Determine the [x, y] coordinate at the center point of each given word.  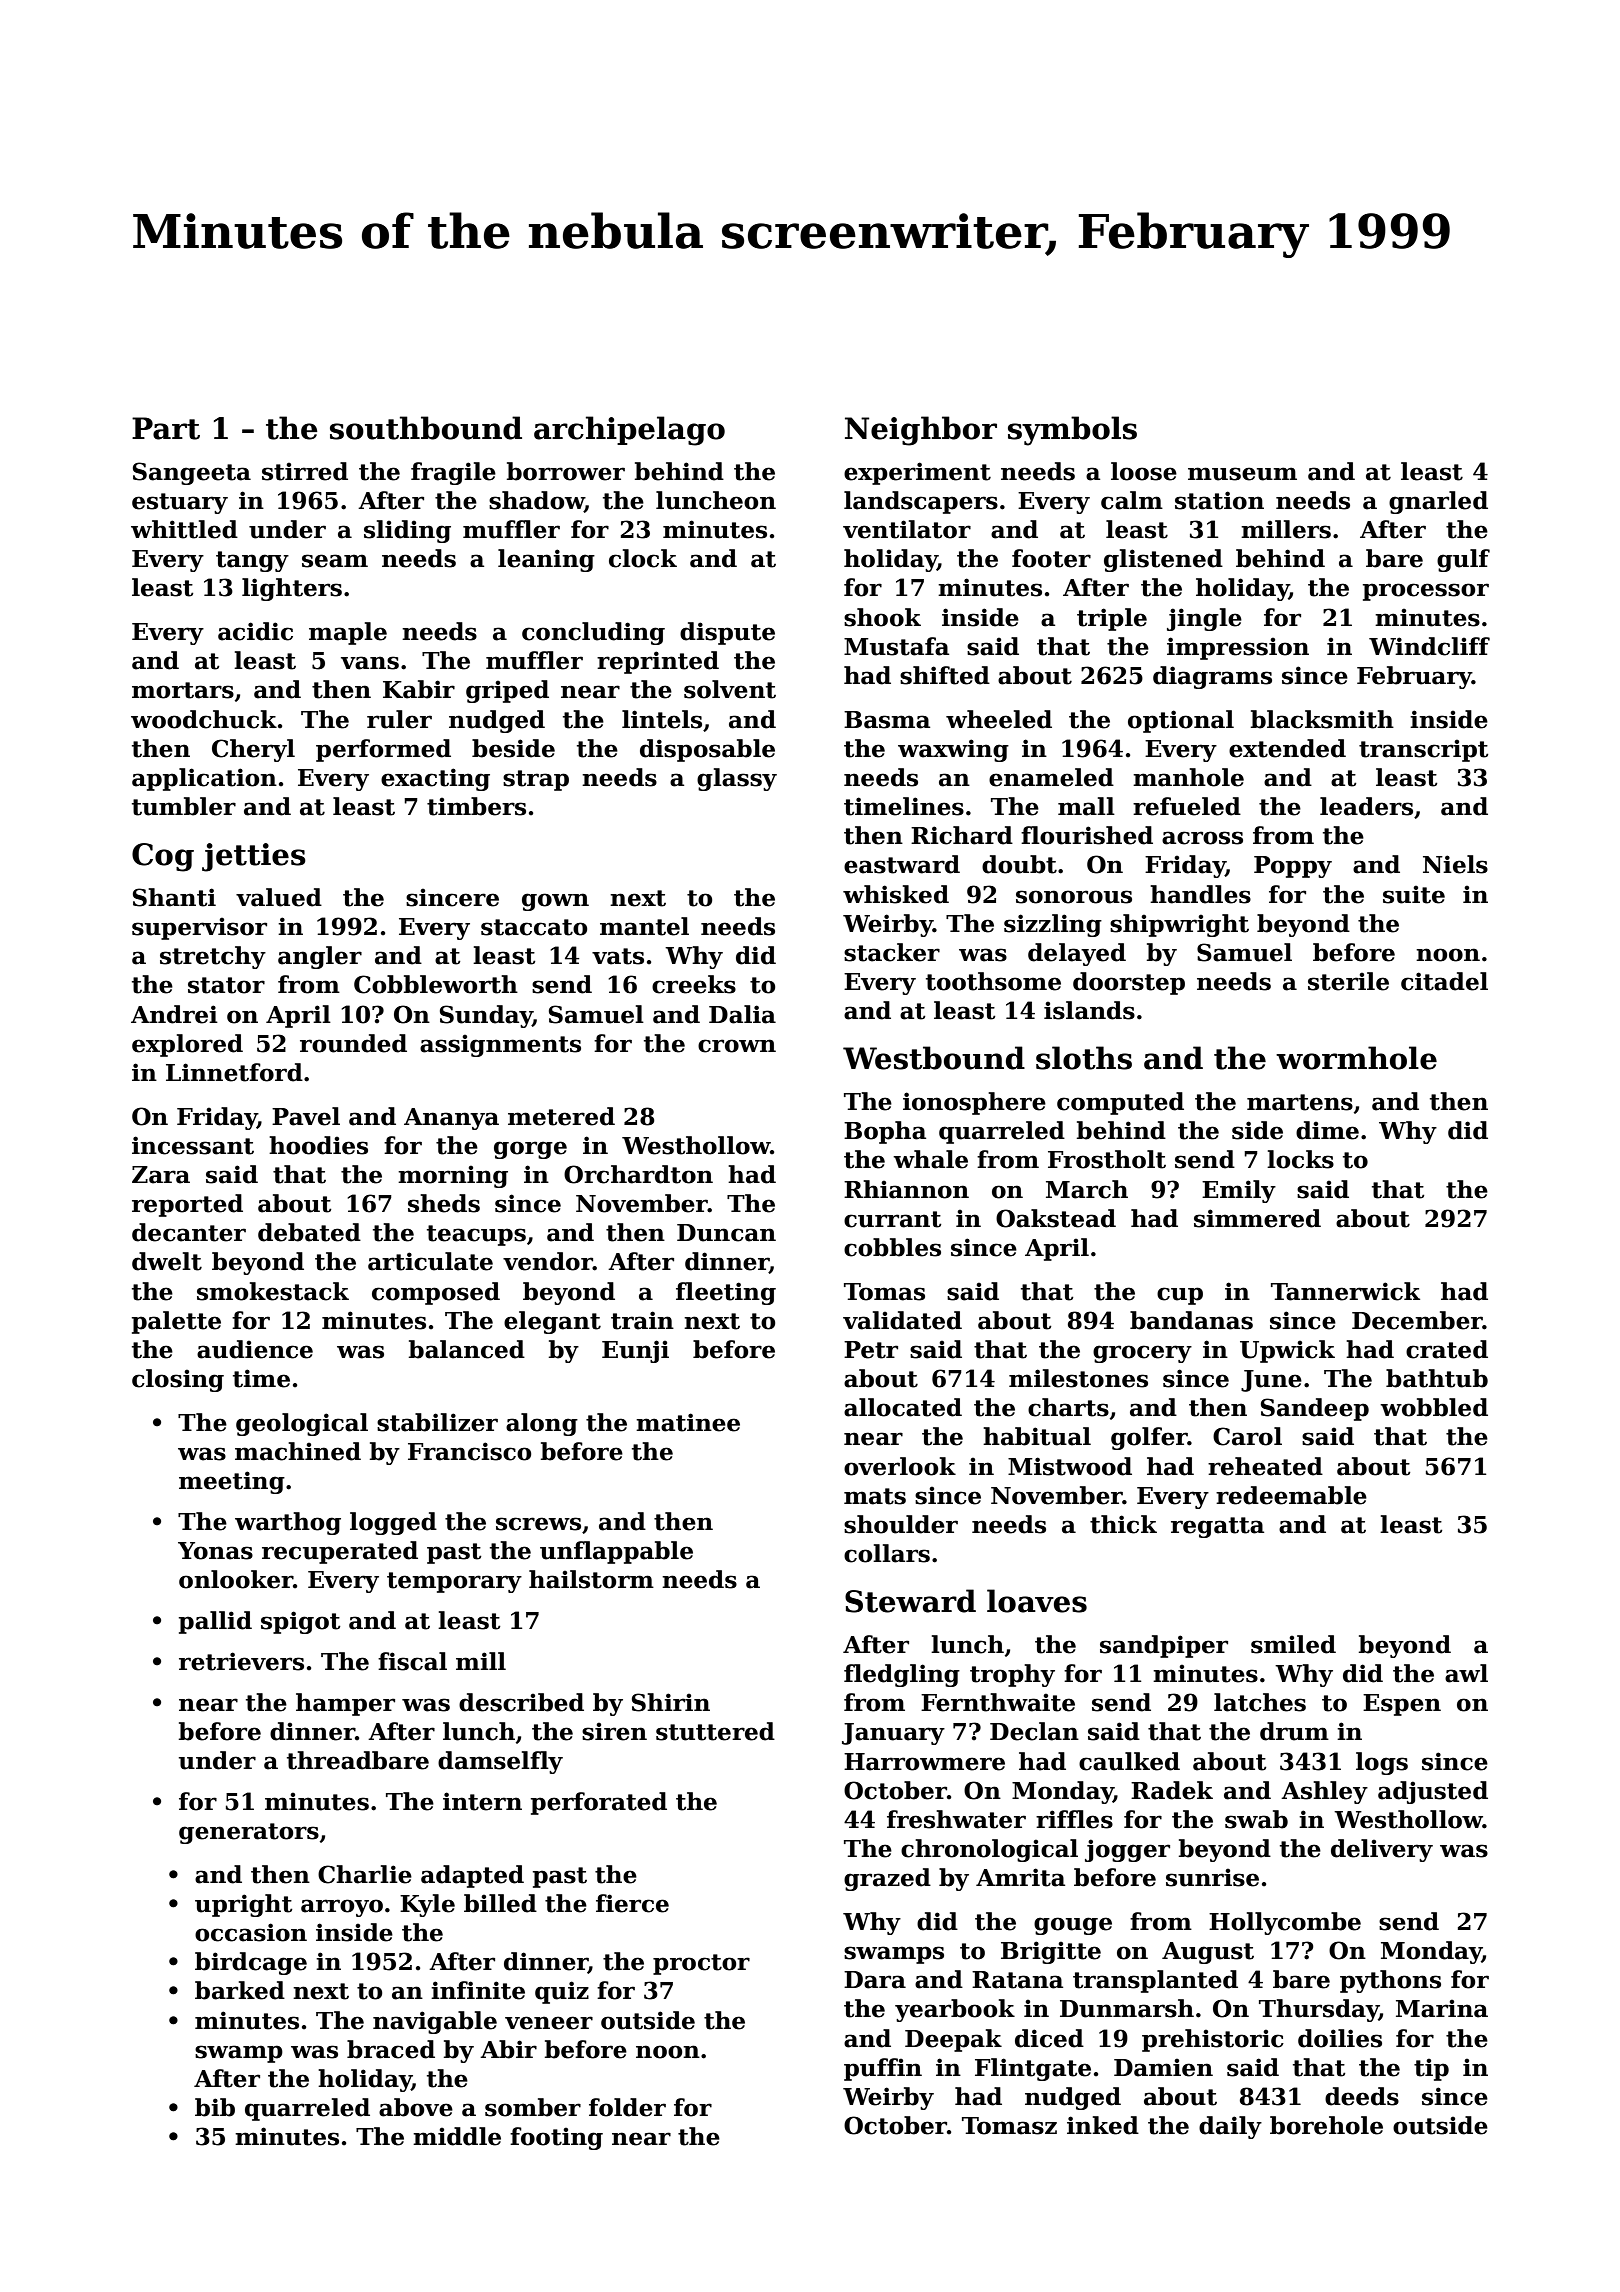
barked [240, 1990]
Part [166, 428]
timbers [476, 806]
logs [1382, 1763]
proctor [701, 1964]
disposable [707, 750]
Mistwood [1070, 1466]
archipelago [629, 431]
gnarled [1438, 502]
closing [178, 1380]
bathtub [1437, 1378]
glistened [1163, 560]
